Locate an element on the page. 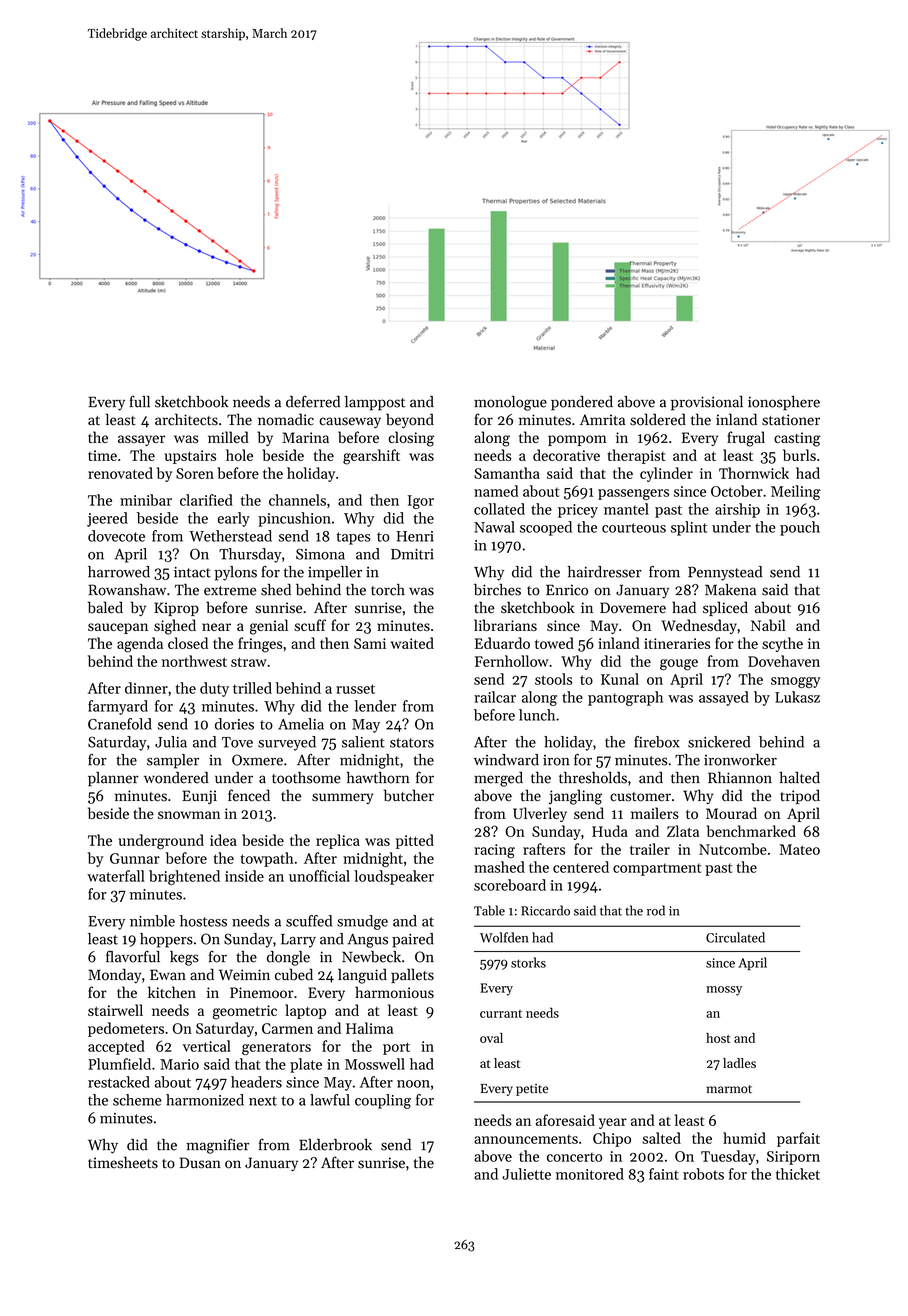  butcher is located at coordinates (409, 795).
